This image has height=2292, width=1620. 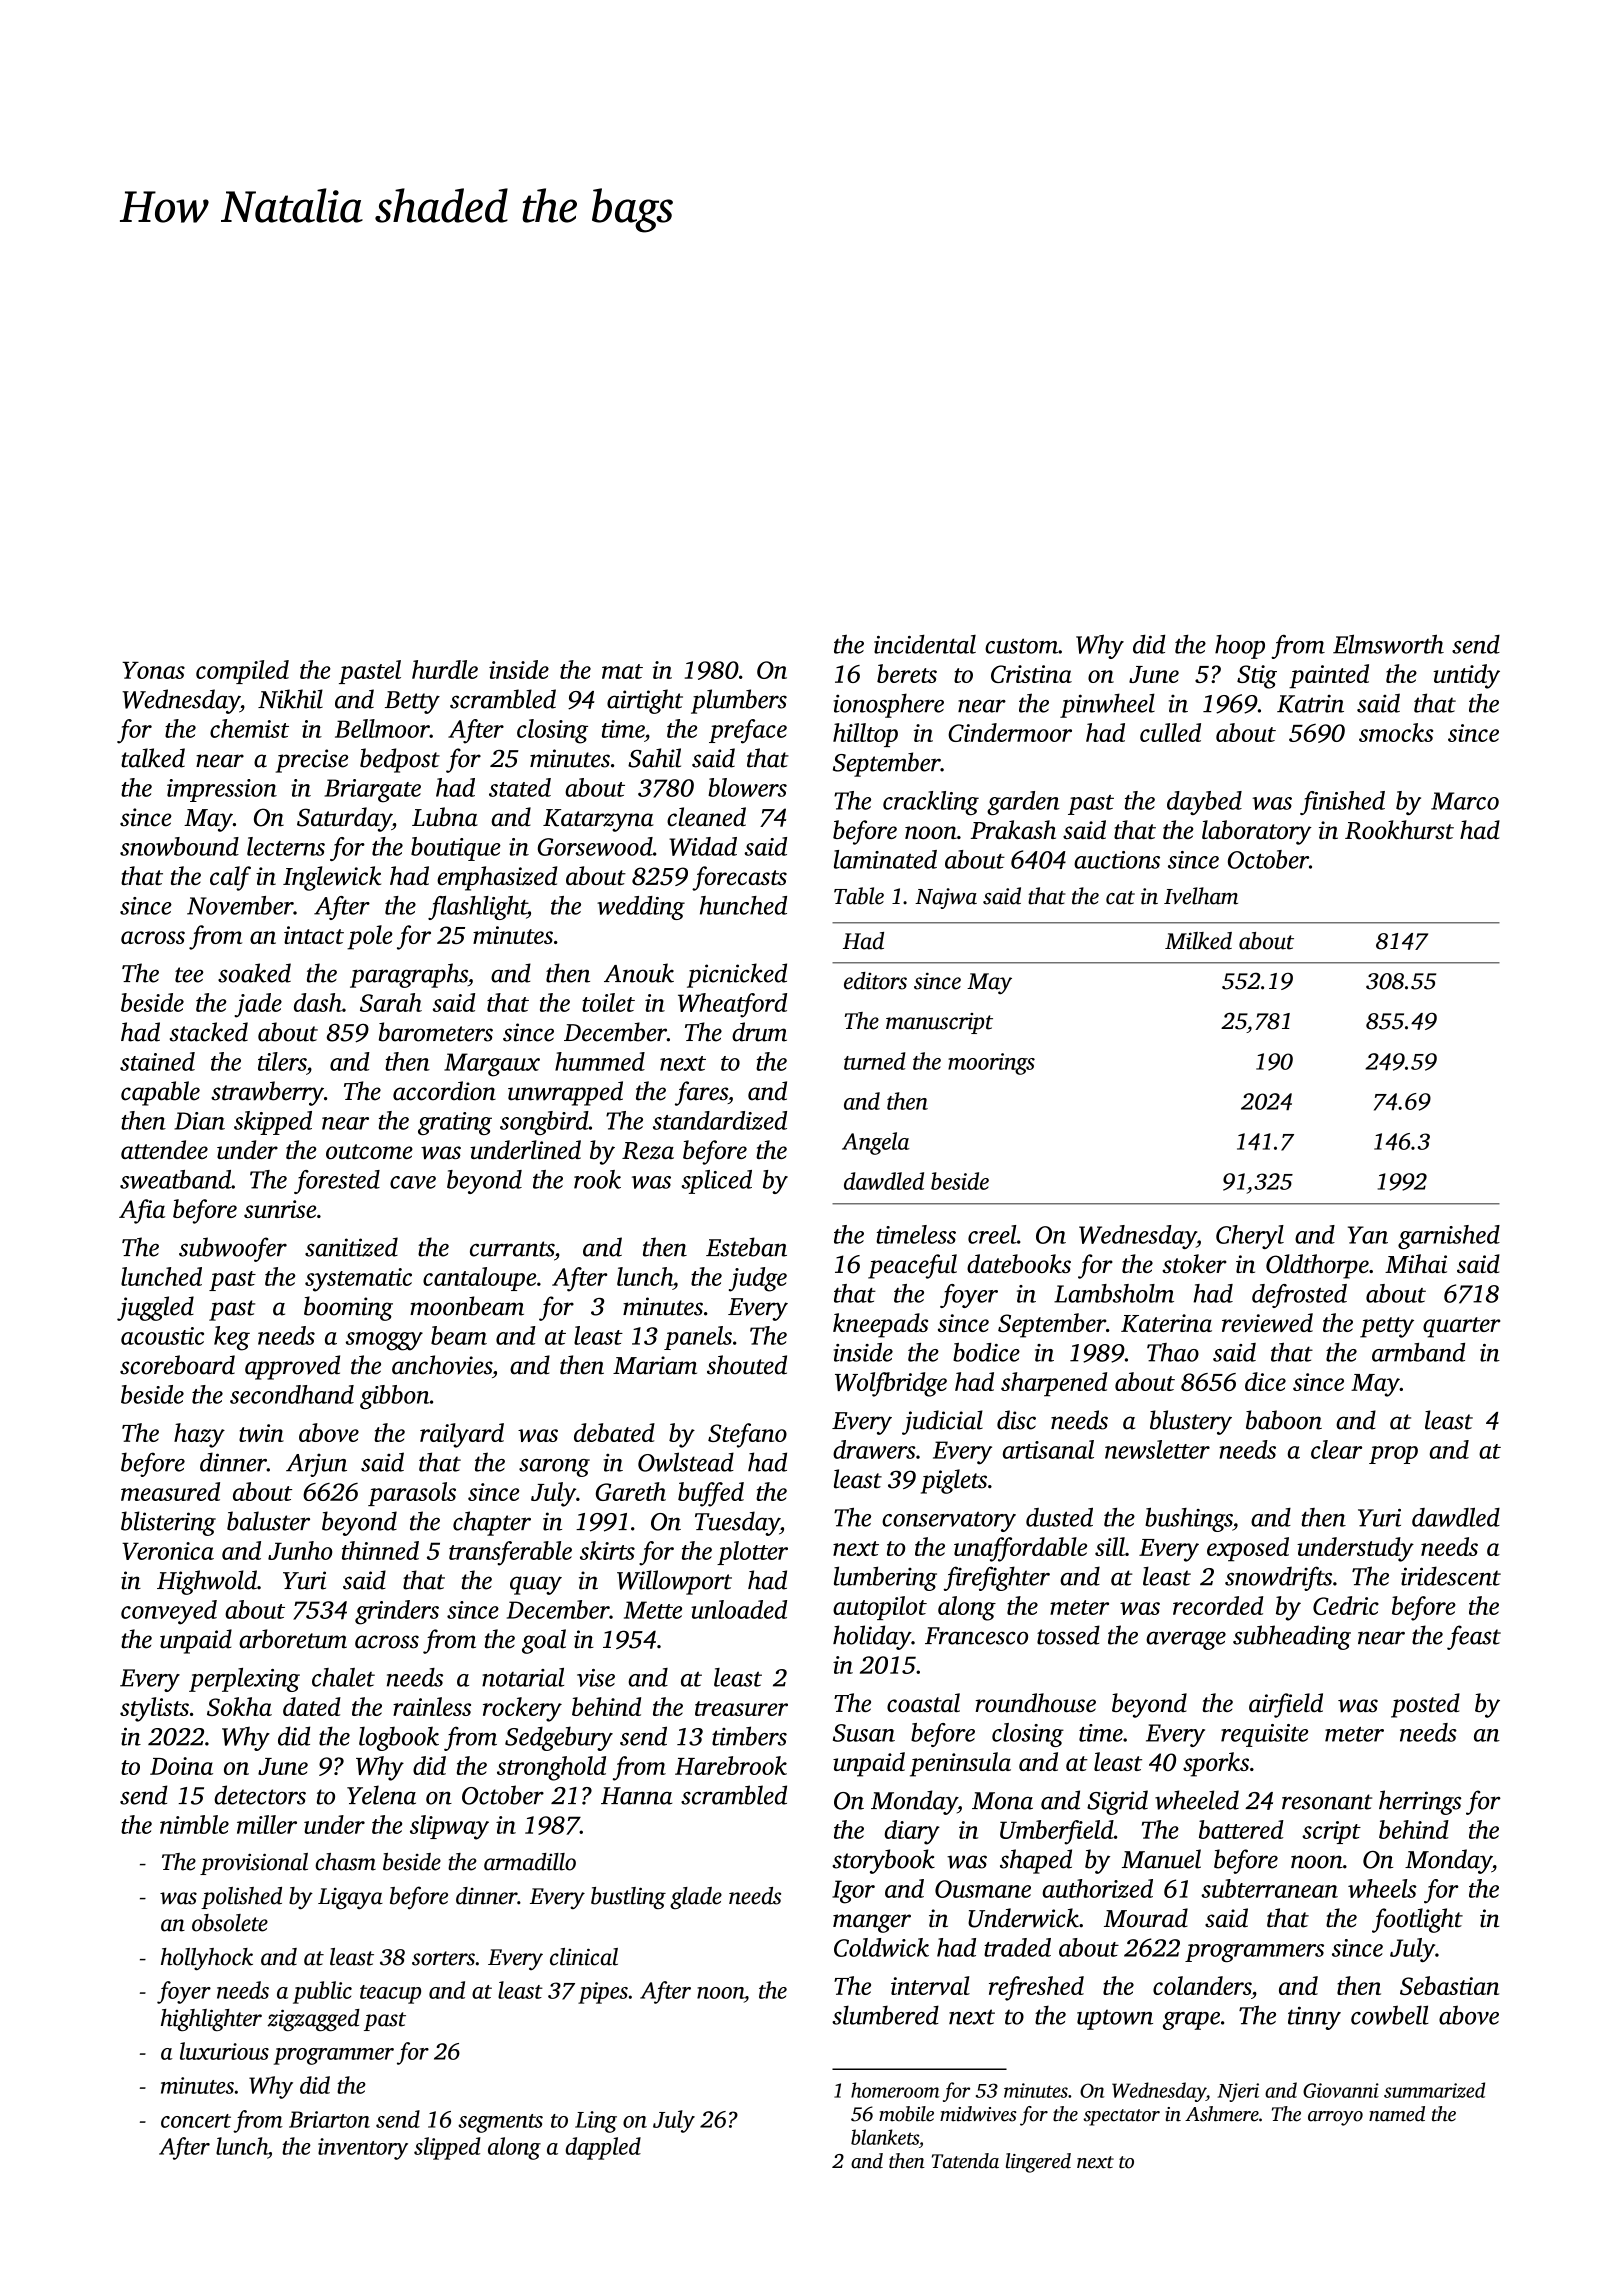 What do you see at coordinates (1388, 644) in the image?
I see `Elmsworth` at bounding box center [1388, 644].
